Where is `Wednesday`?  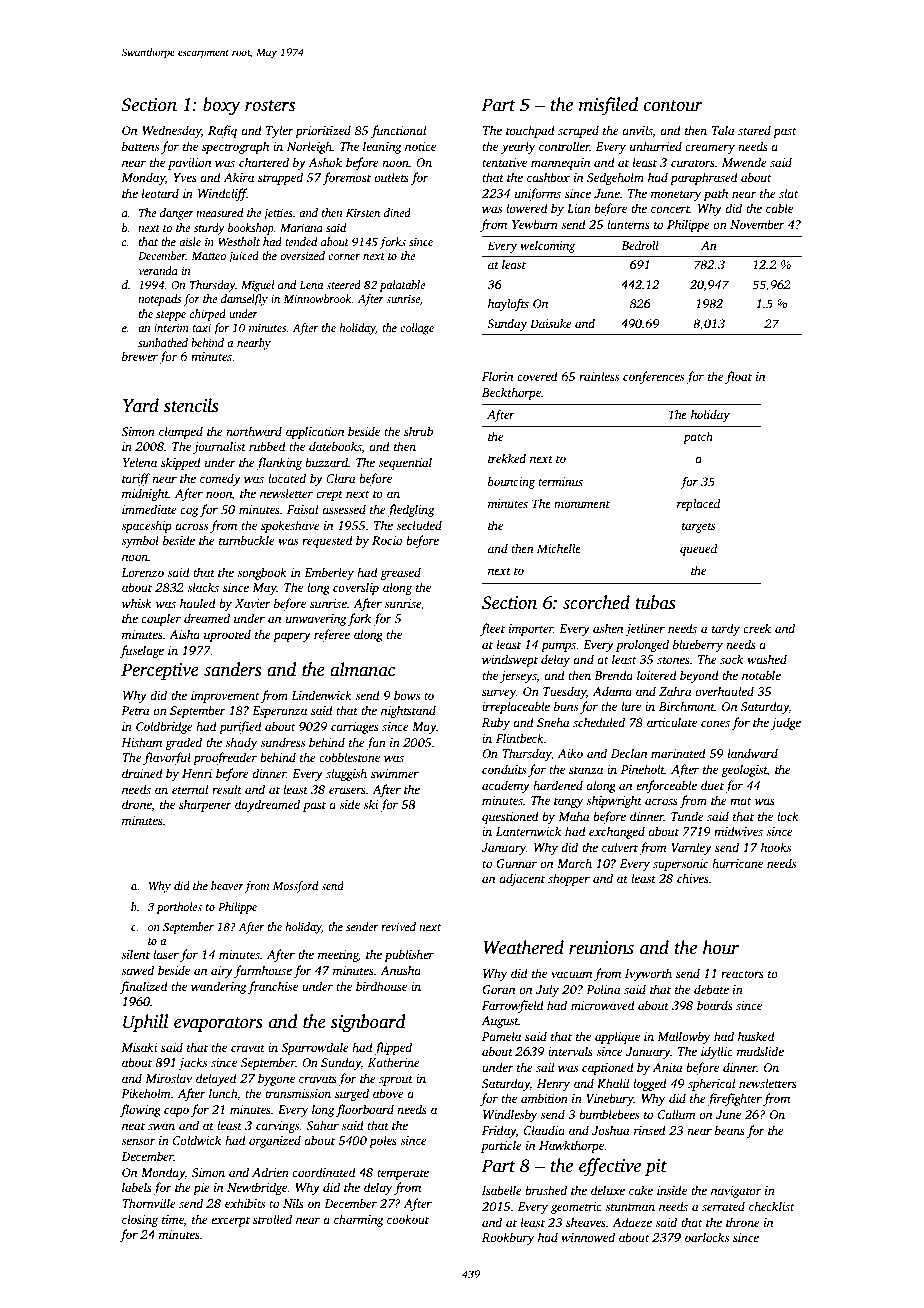 Wednesday is located at coordinates (171, 131).
